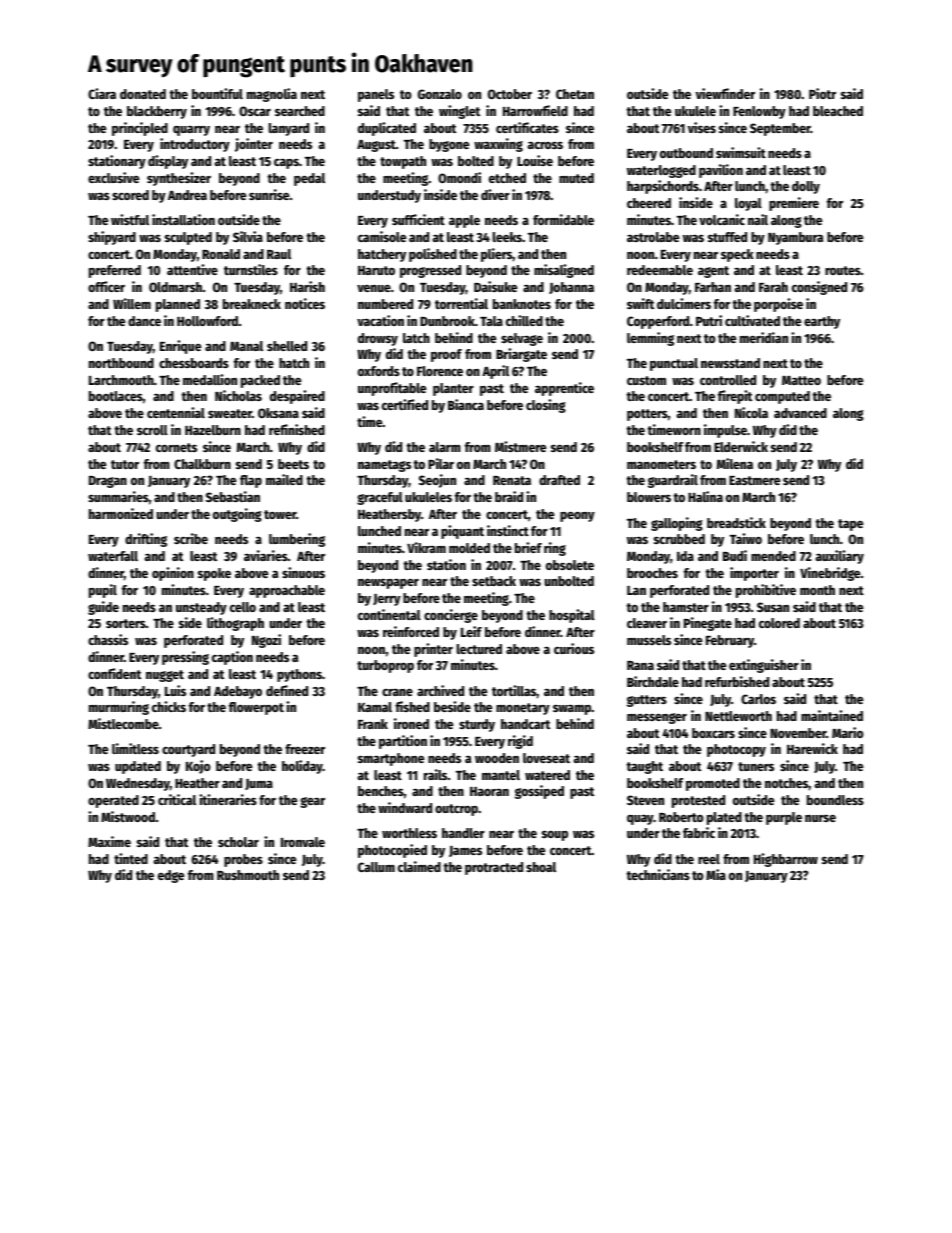 Image resolution: width=952 pixels, height=1233 pixels. Describe the element at coordinates (658, 874) in the screenshot. I see `technicians` at that location.
